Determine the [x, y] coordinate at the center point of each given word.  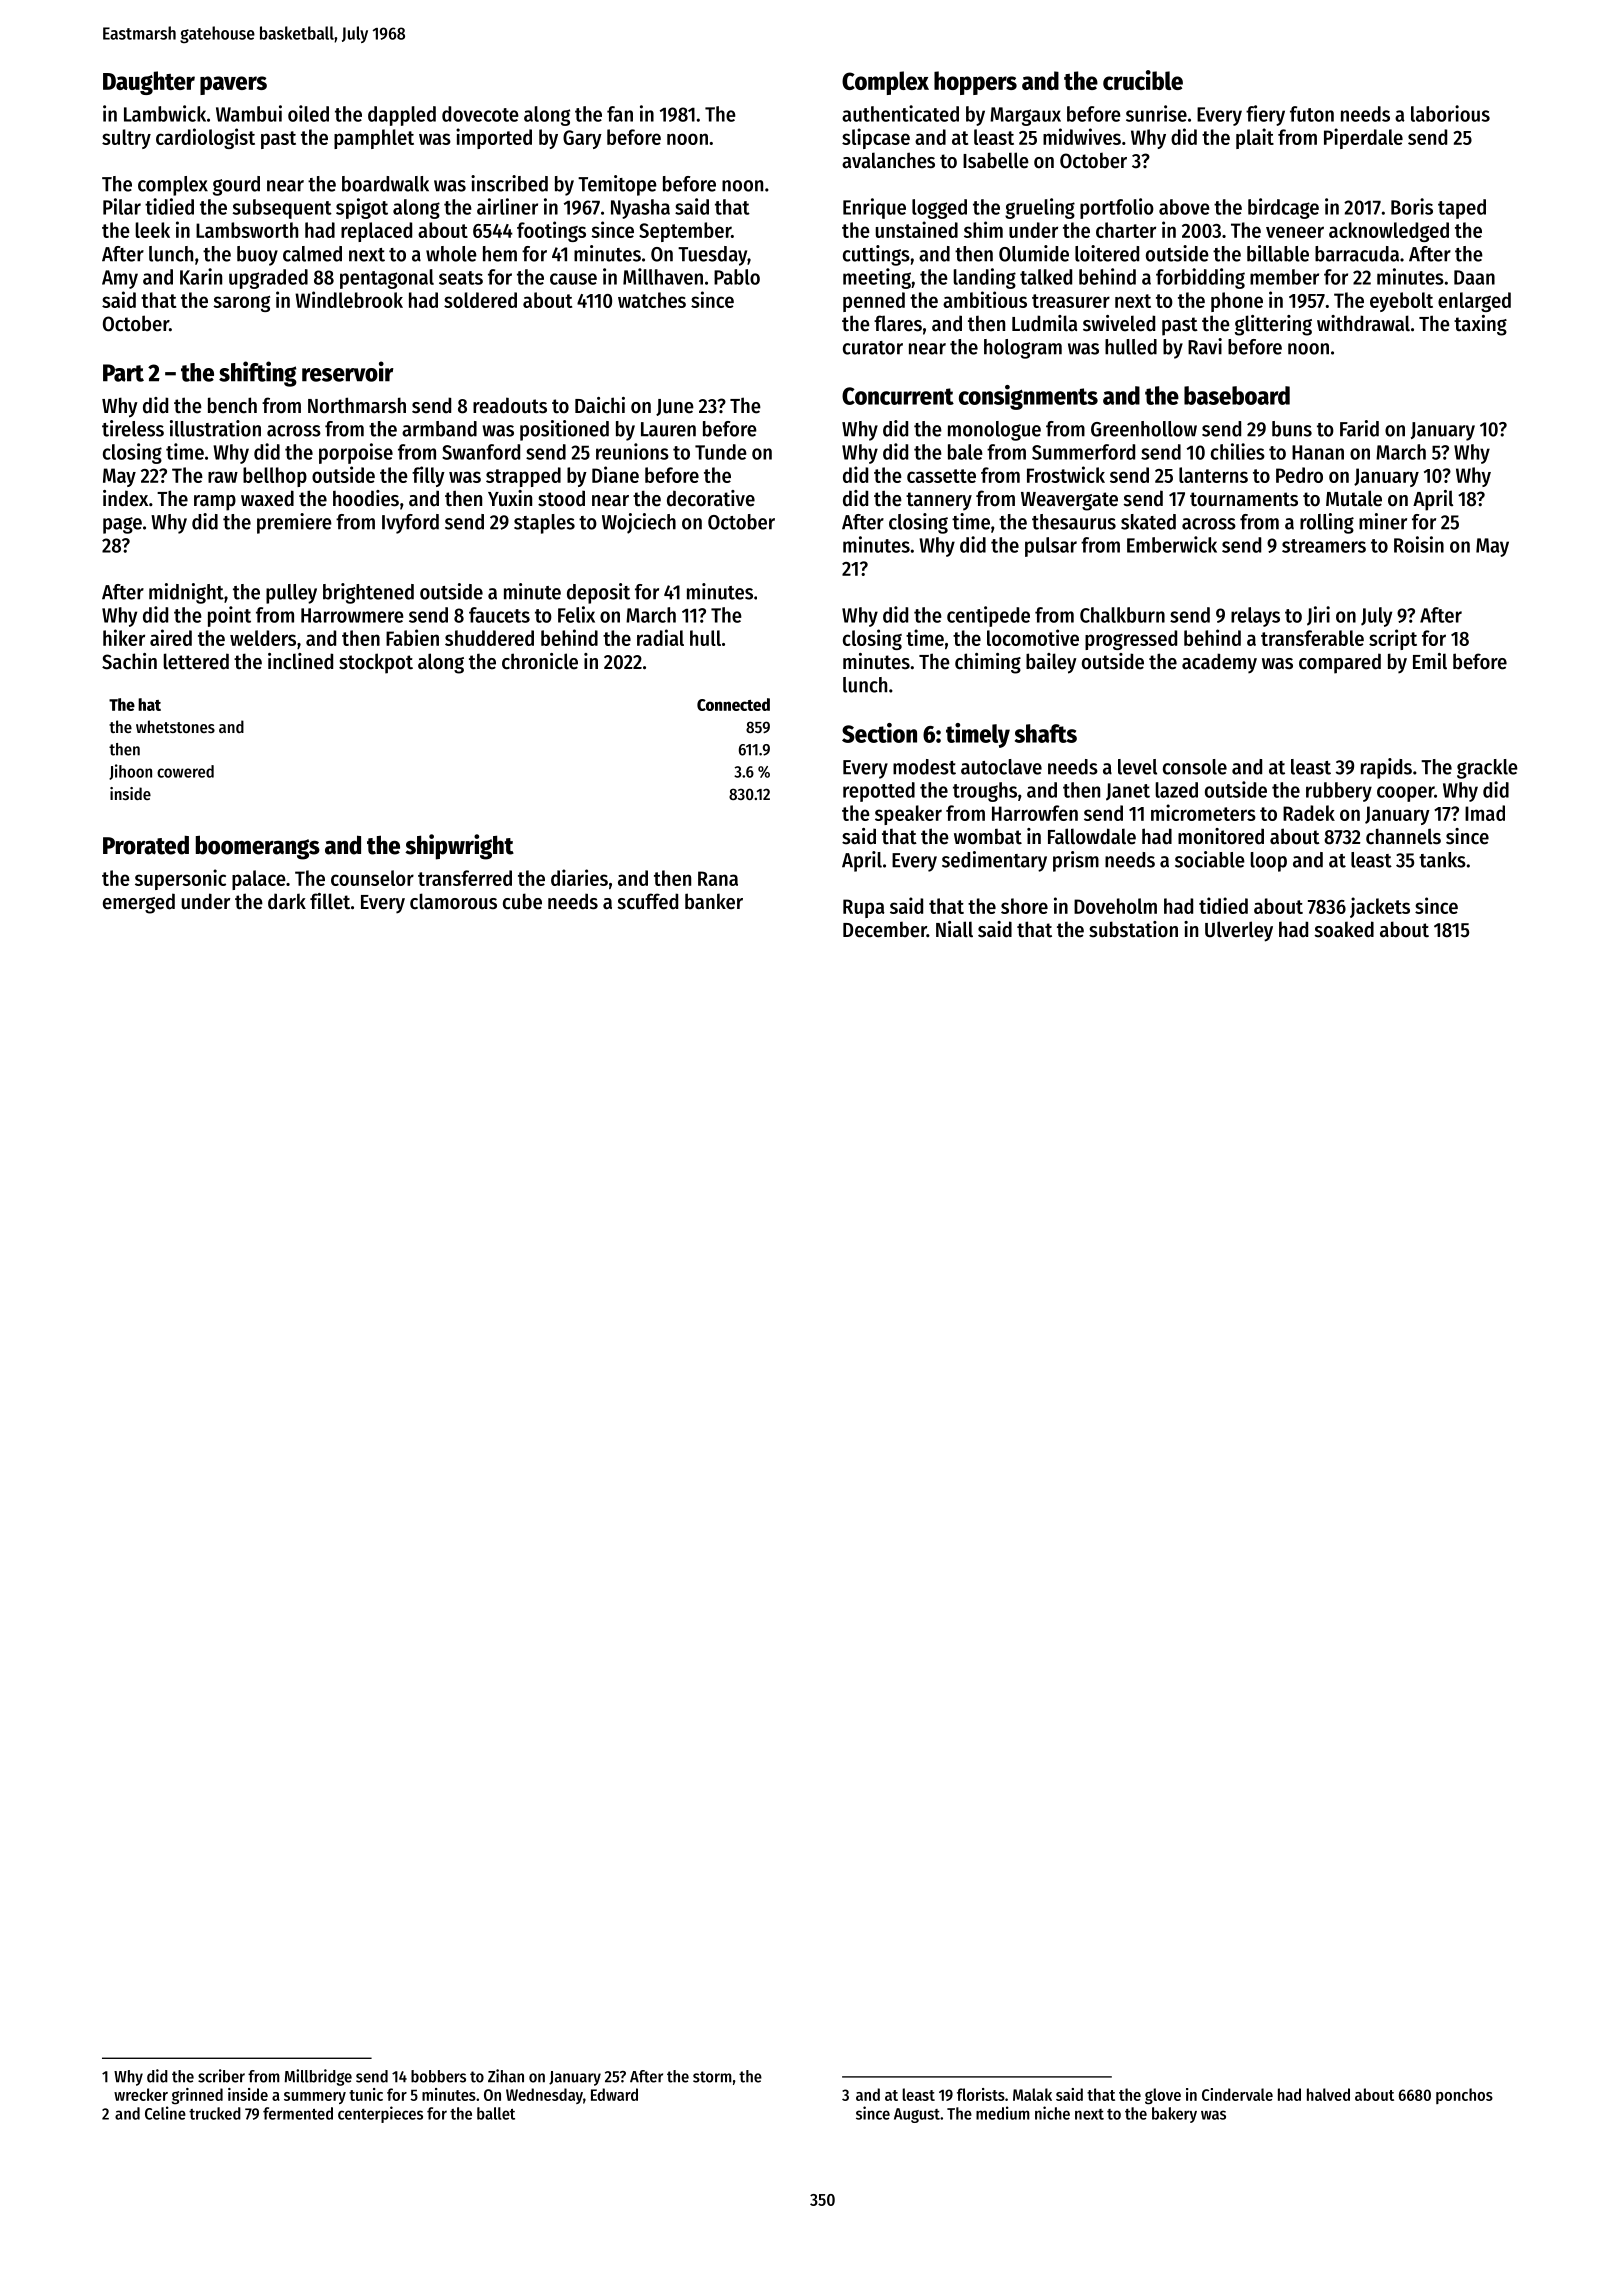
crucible [1143, 80]
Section [879, 733]
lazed [1176, 790]
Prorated [146, 845]
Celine [165, 2113]
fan [620, 114]
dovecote [480, 114]
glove [1163, 2096]
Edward [614, 2094]
